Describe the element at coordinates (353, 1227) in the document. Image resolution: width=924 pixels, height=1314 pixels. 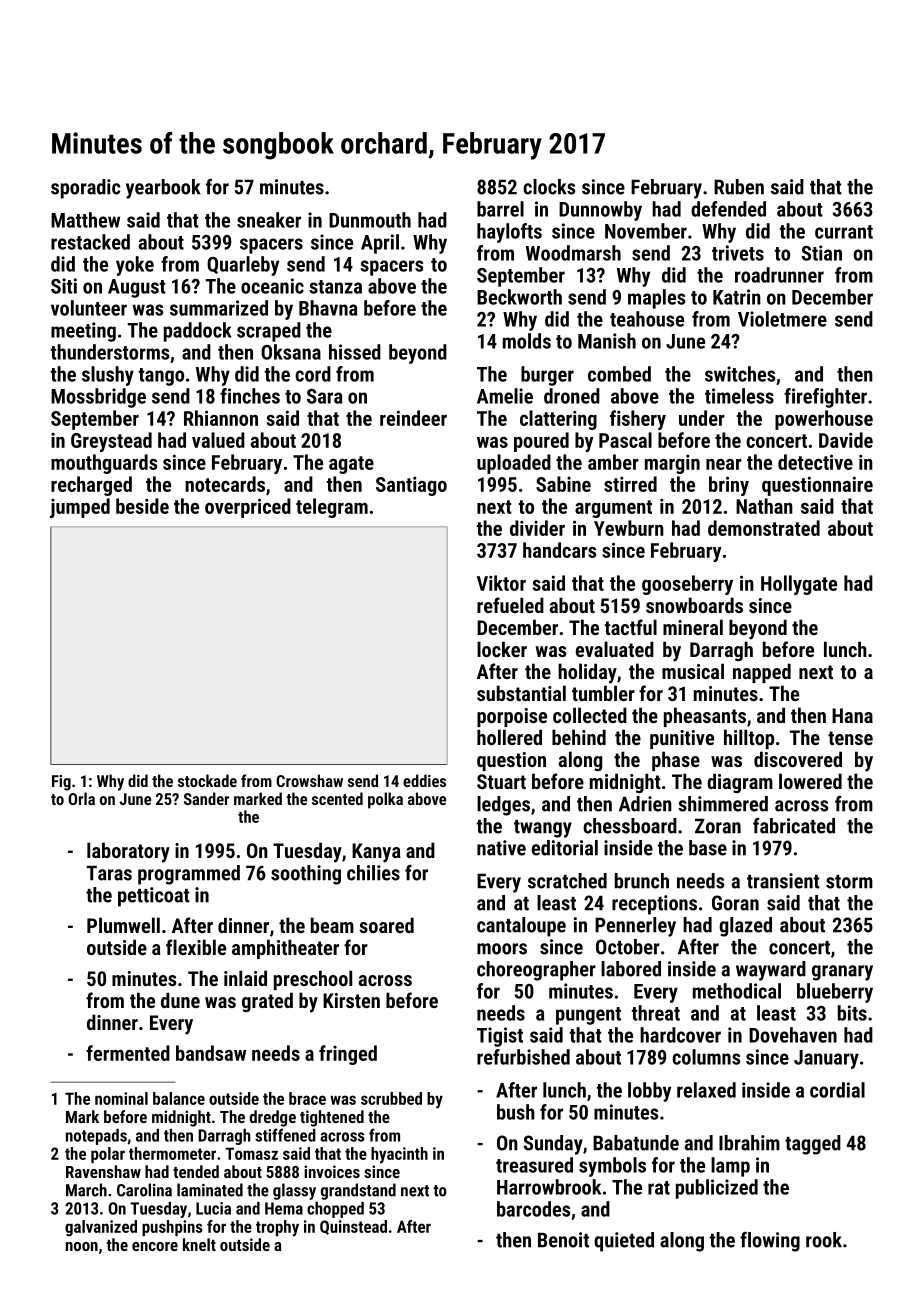
I see `Quinstead` at that location.
